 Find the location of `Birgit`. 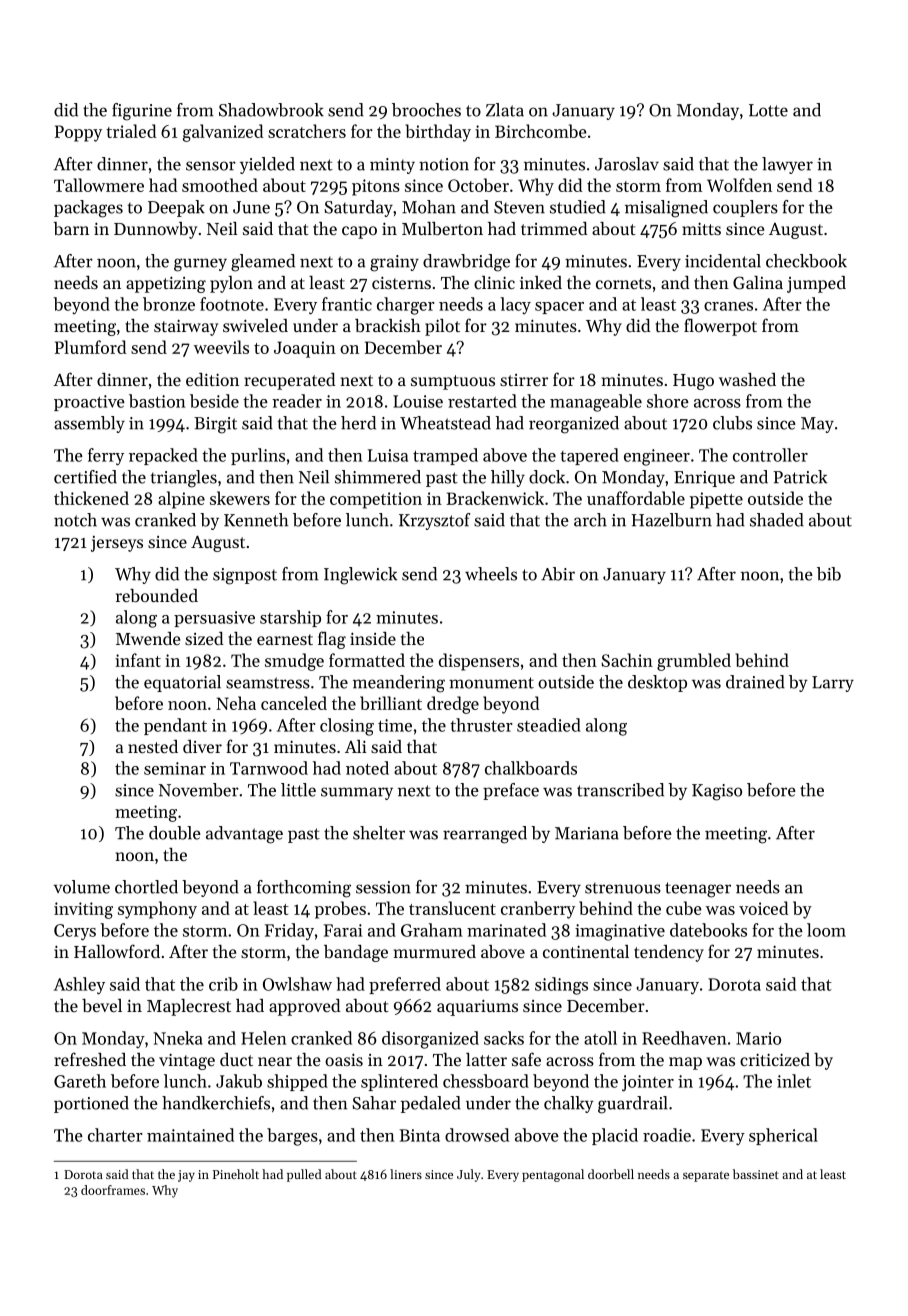

Birgit is located at coordinates (215, 425).
